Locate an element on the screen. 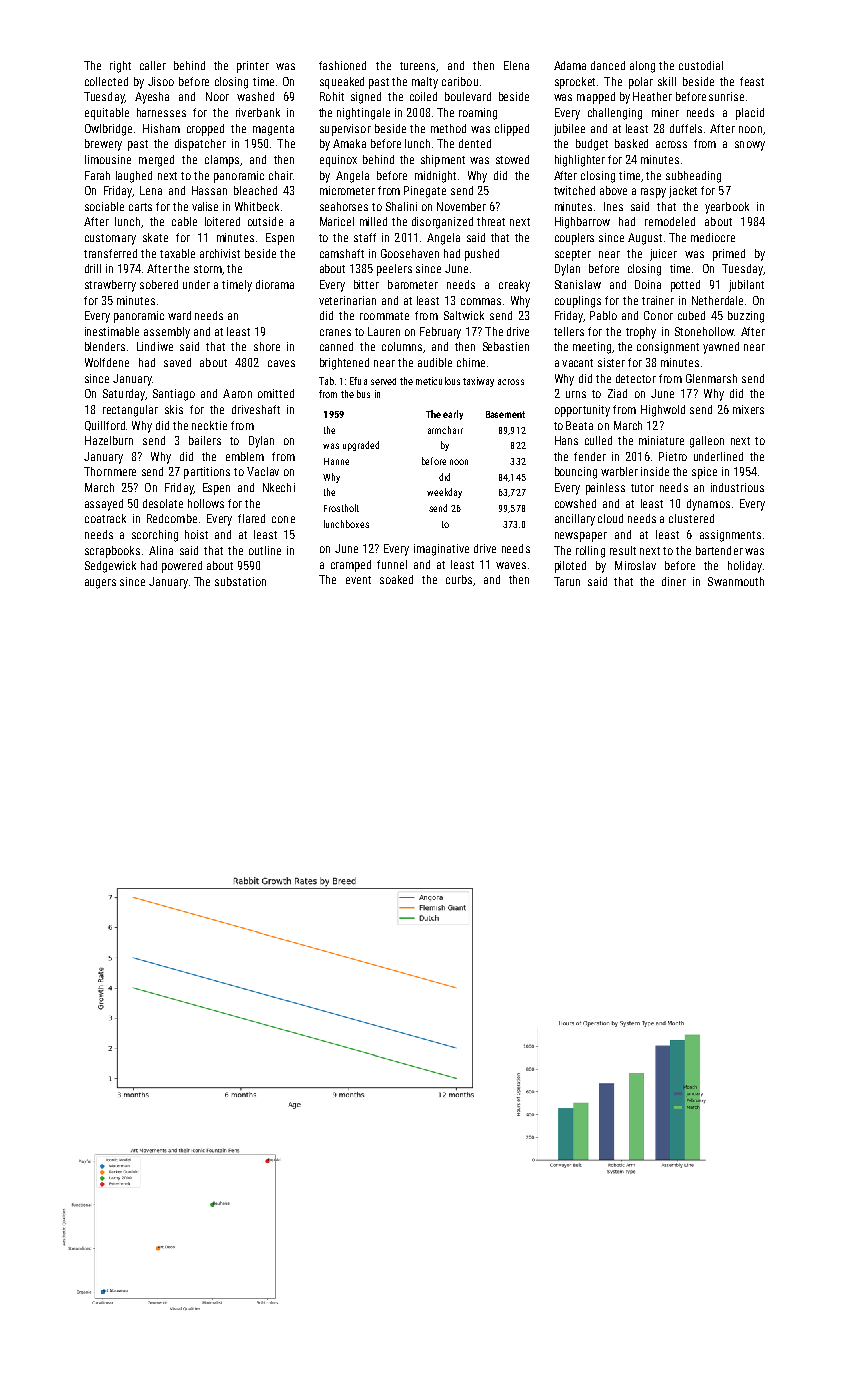 This screenshot has width=849, height=1400. barometer is located at coordinates (413, 284).
